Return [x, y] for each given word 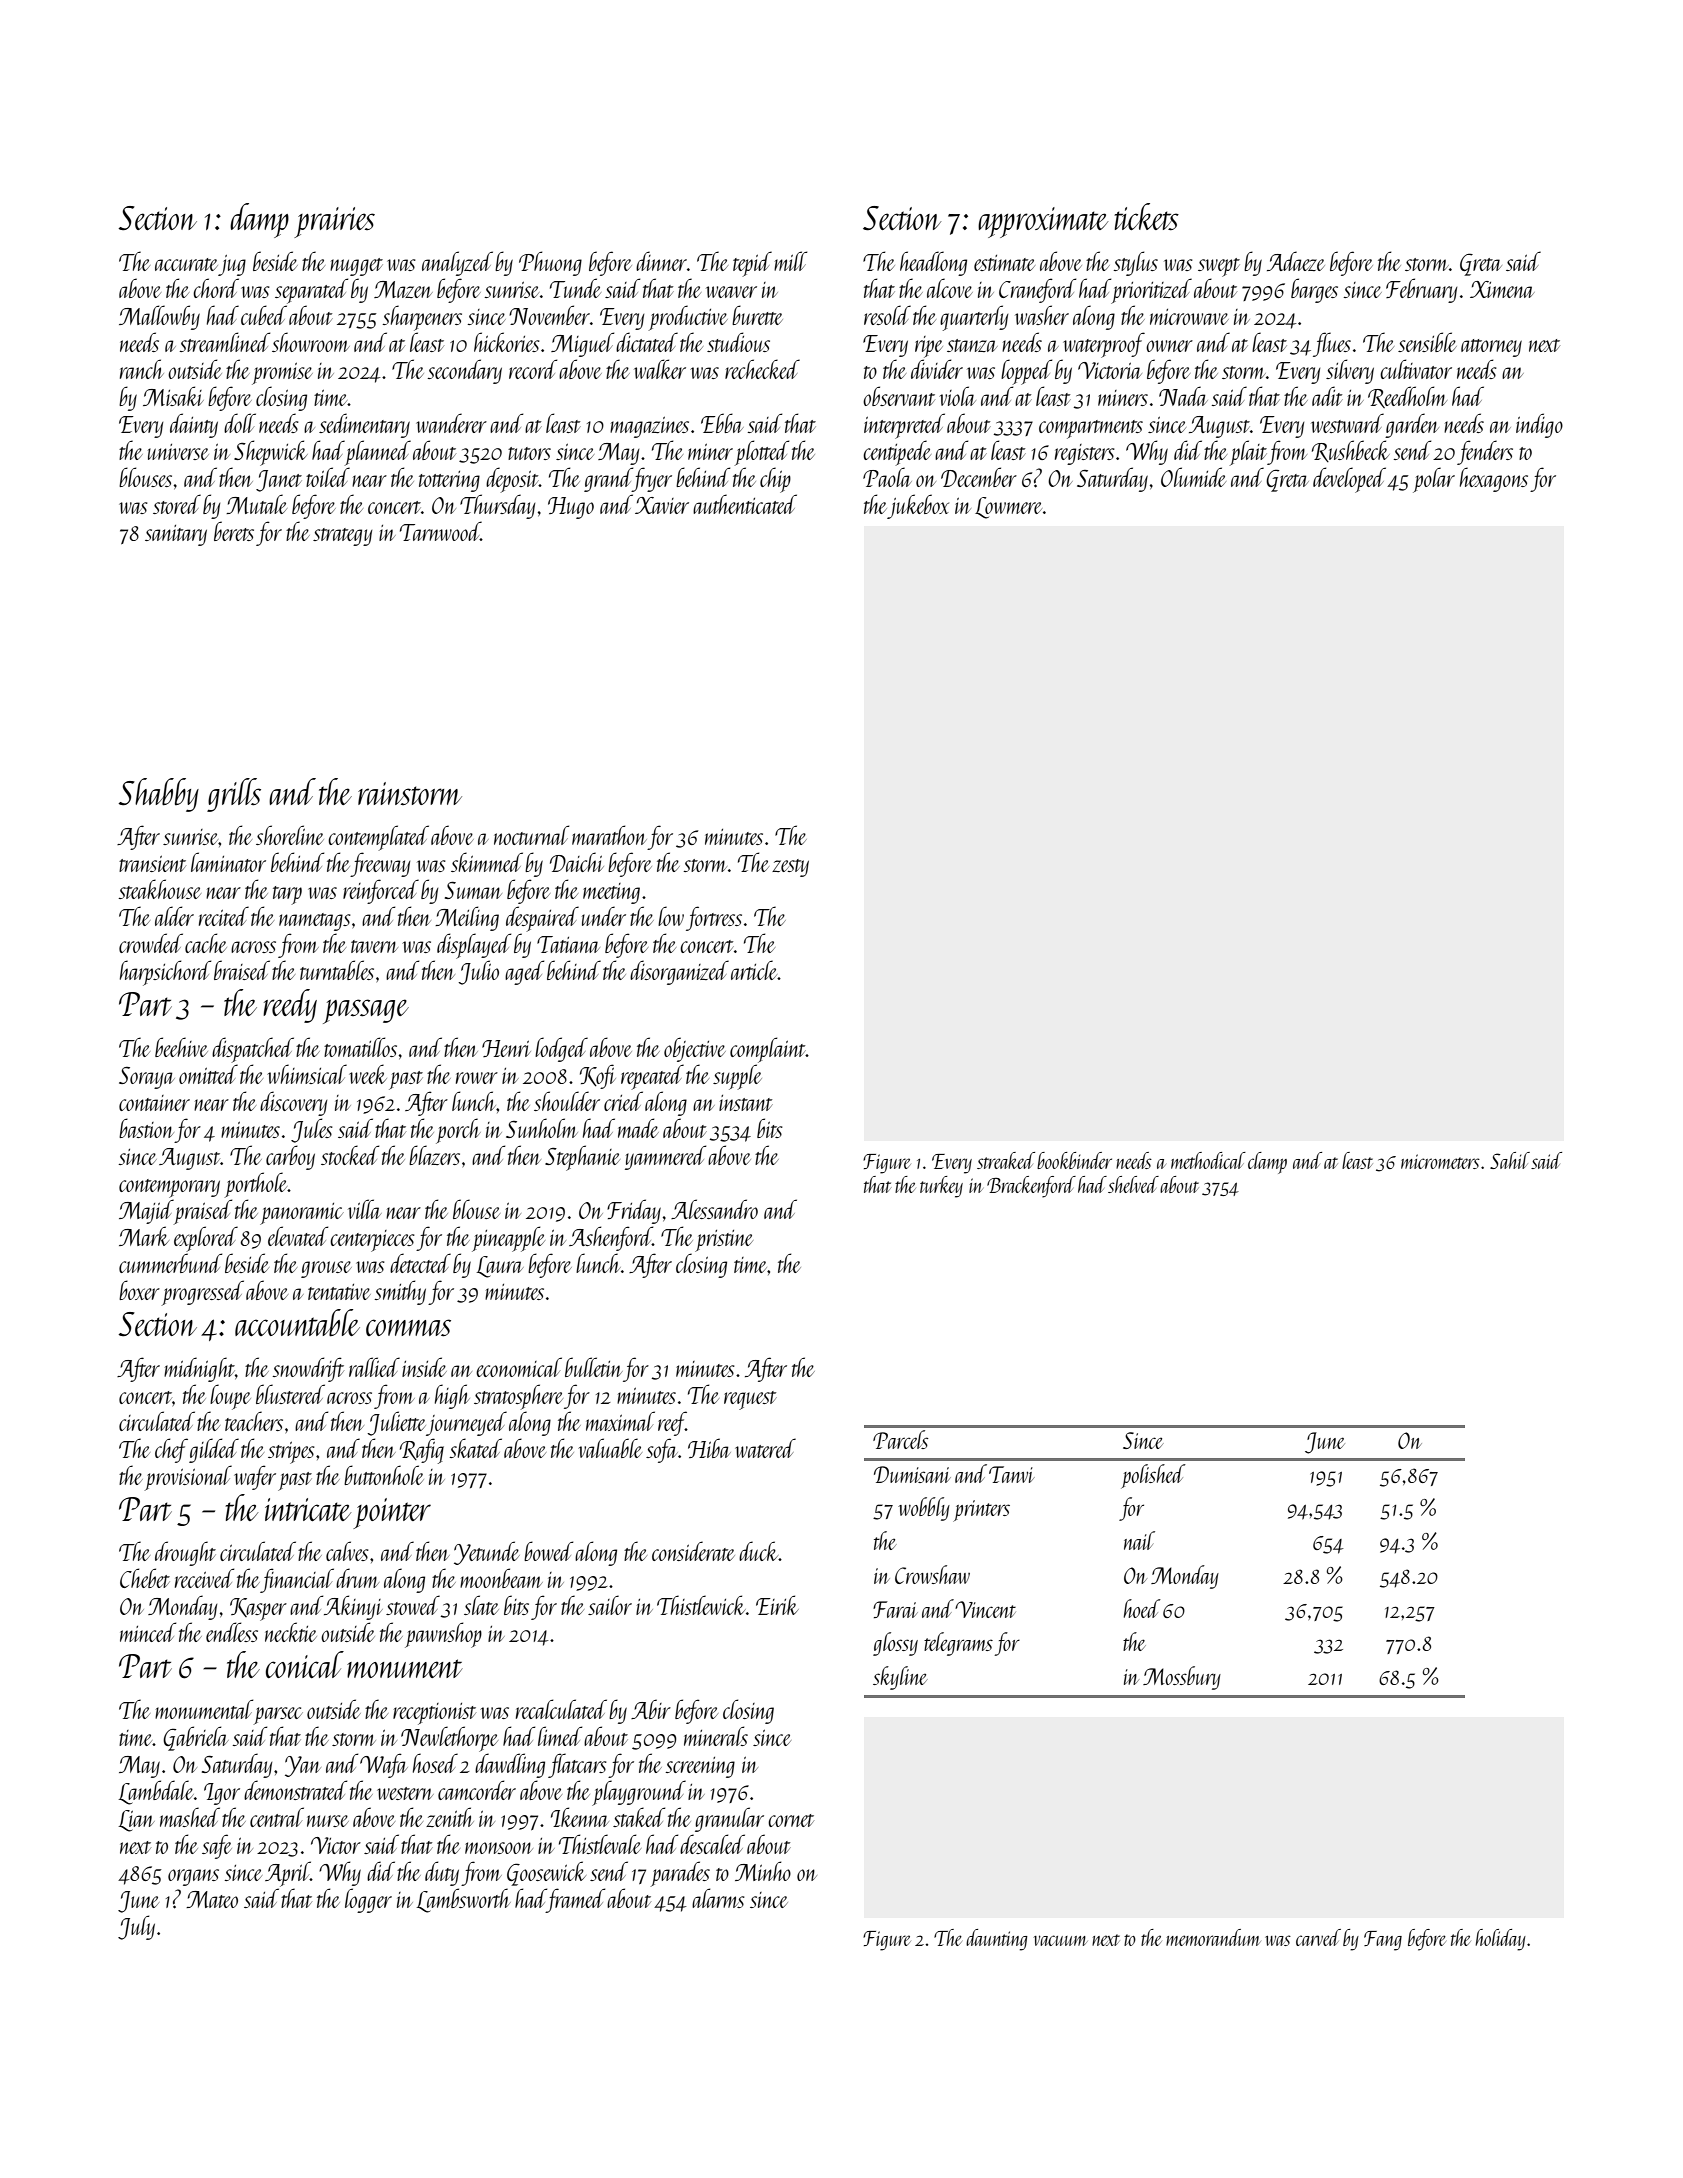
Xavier [662, 505]
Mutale [256, 504]
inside [424, 1367]
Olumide [1193, 477]
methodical [1208, 1160]
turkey [941, 1187]
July [136, 1927]
